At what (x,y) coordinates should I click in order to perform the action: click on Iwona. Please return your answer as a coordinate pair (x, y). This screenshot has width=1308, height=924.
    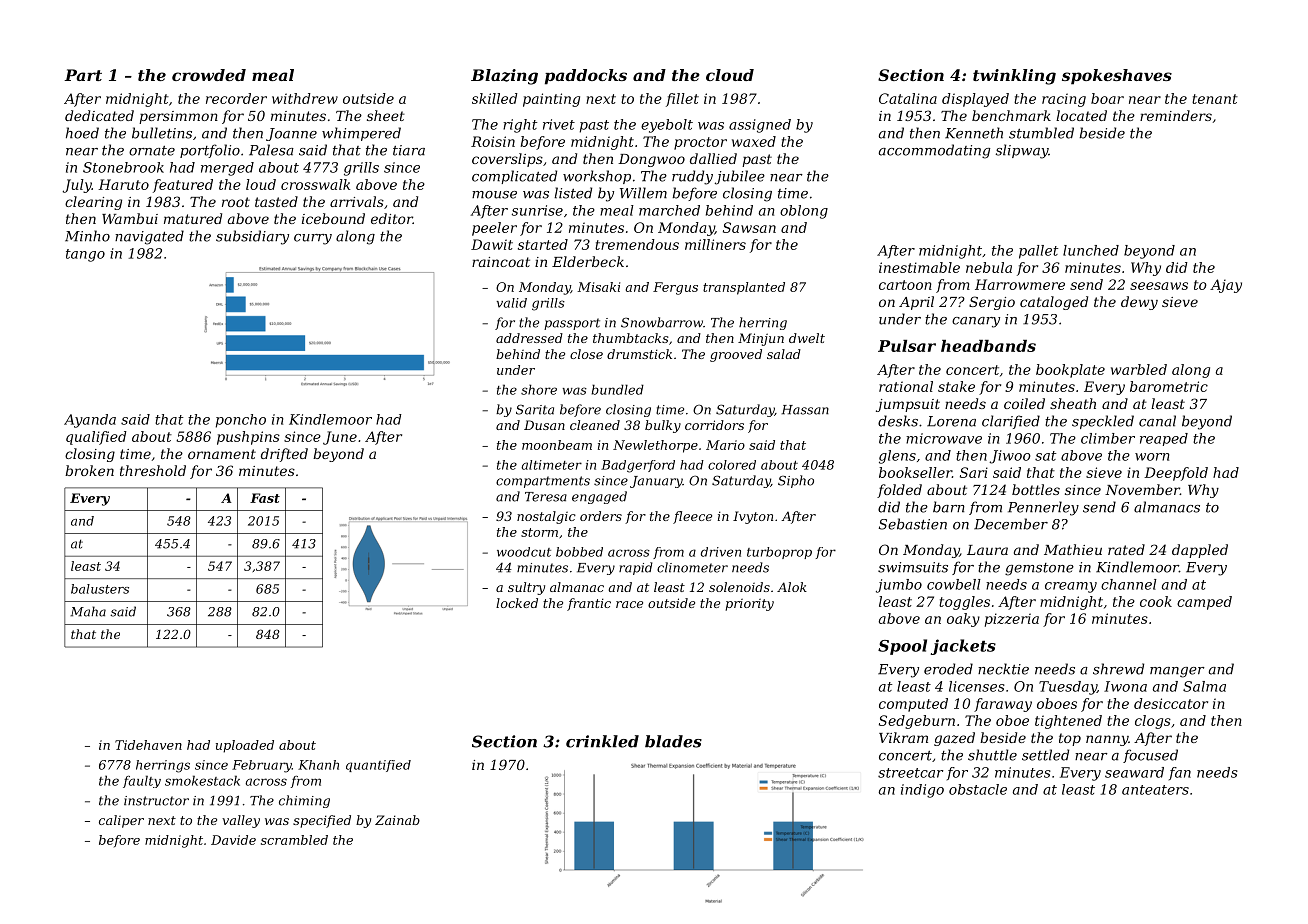
    Looking at the image, I should click on (1125, 686).
